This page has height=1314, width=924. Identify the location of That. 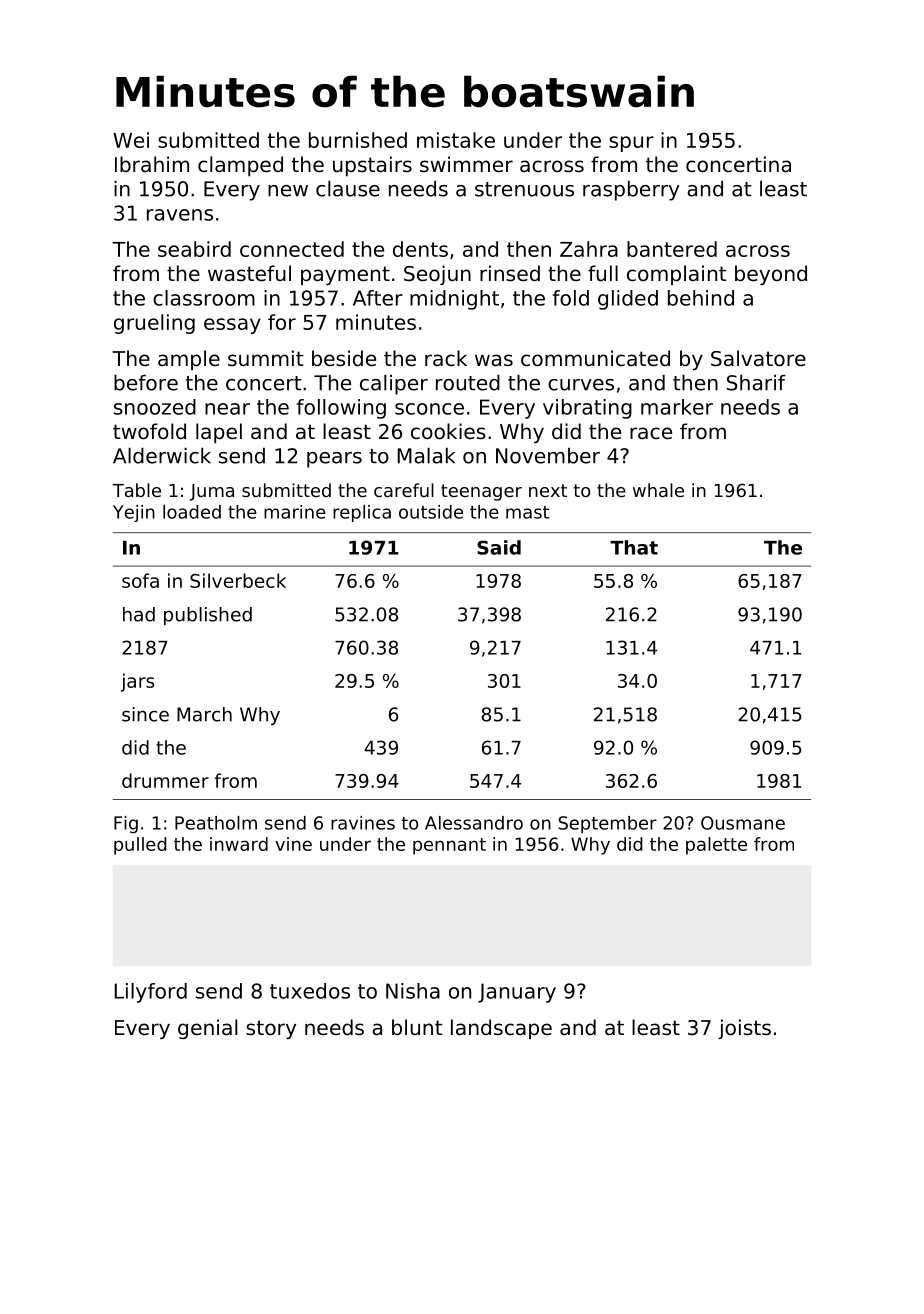
(634, 547).
